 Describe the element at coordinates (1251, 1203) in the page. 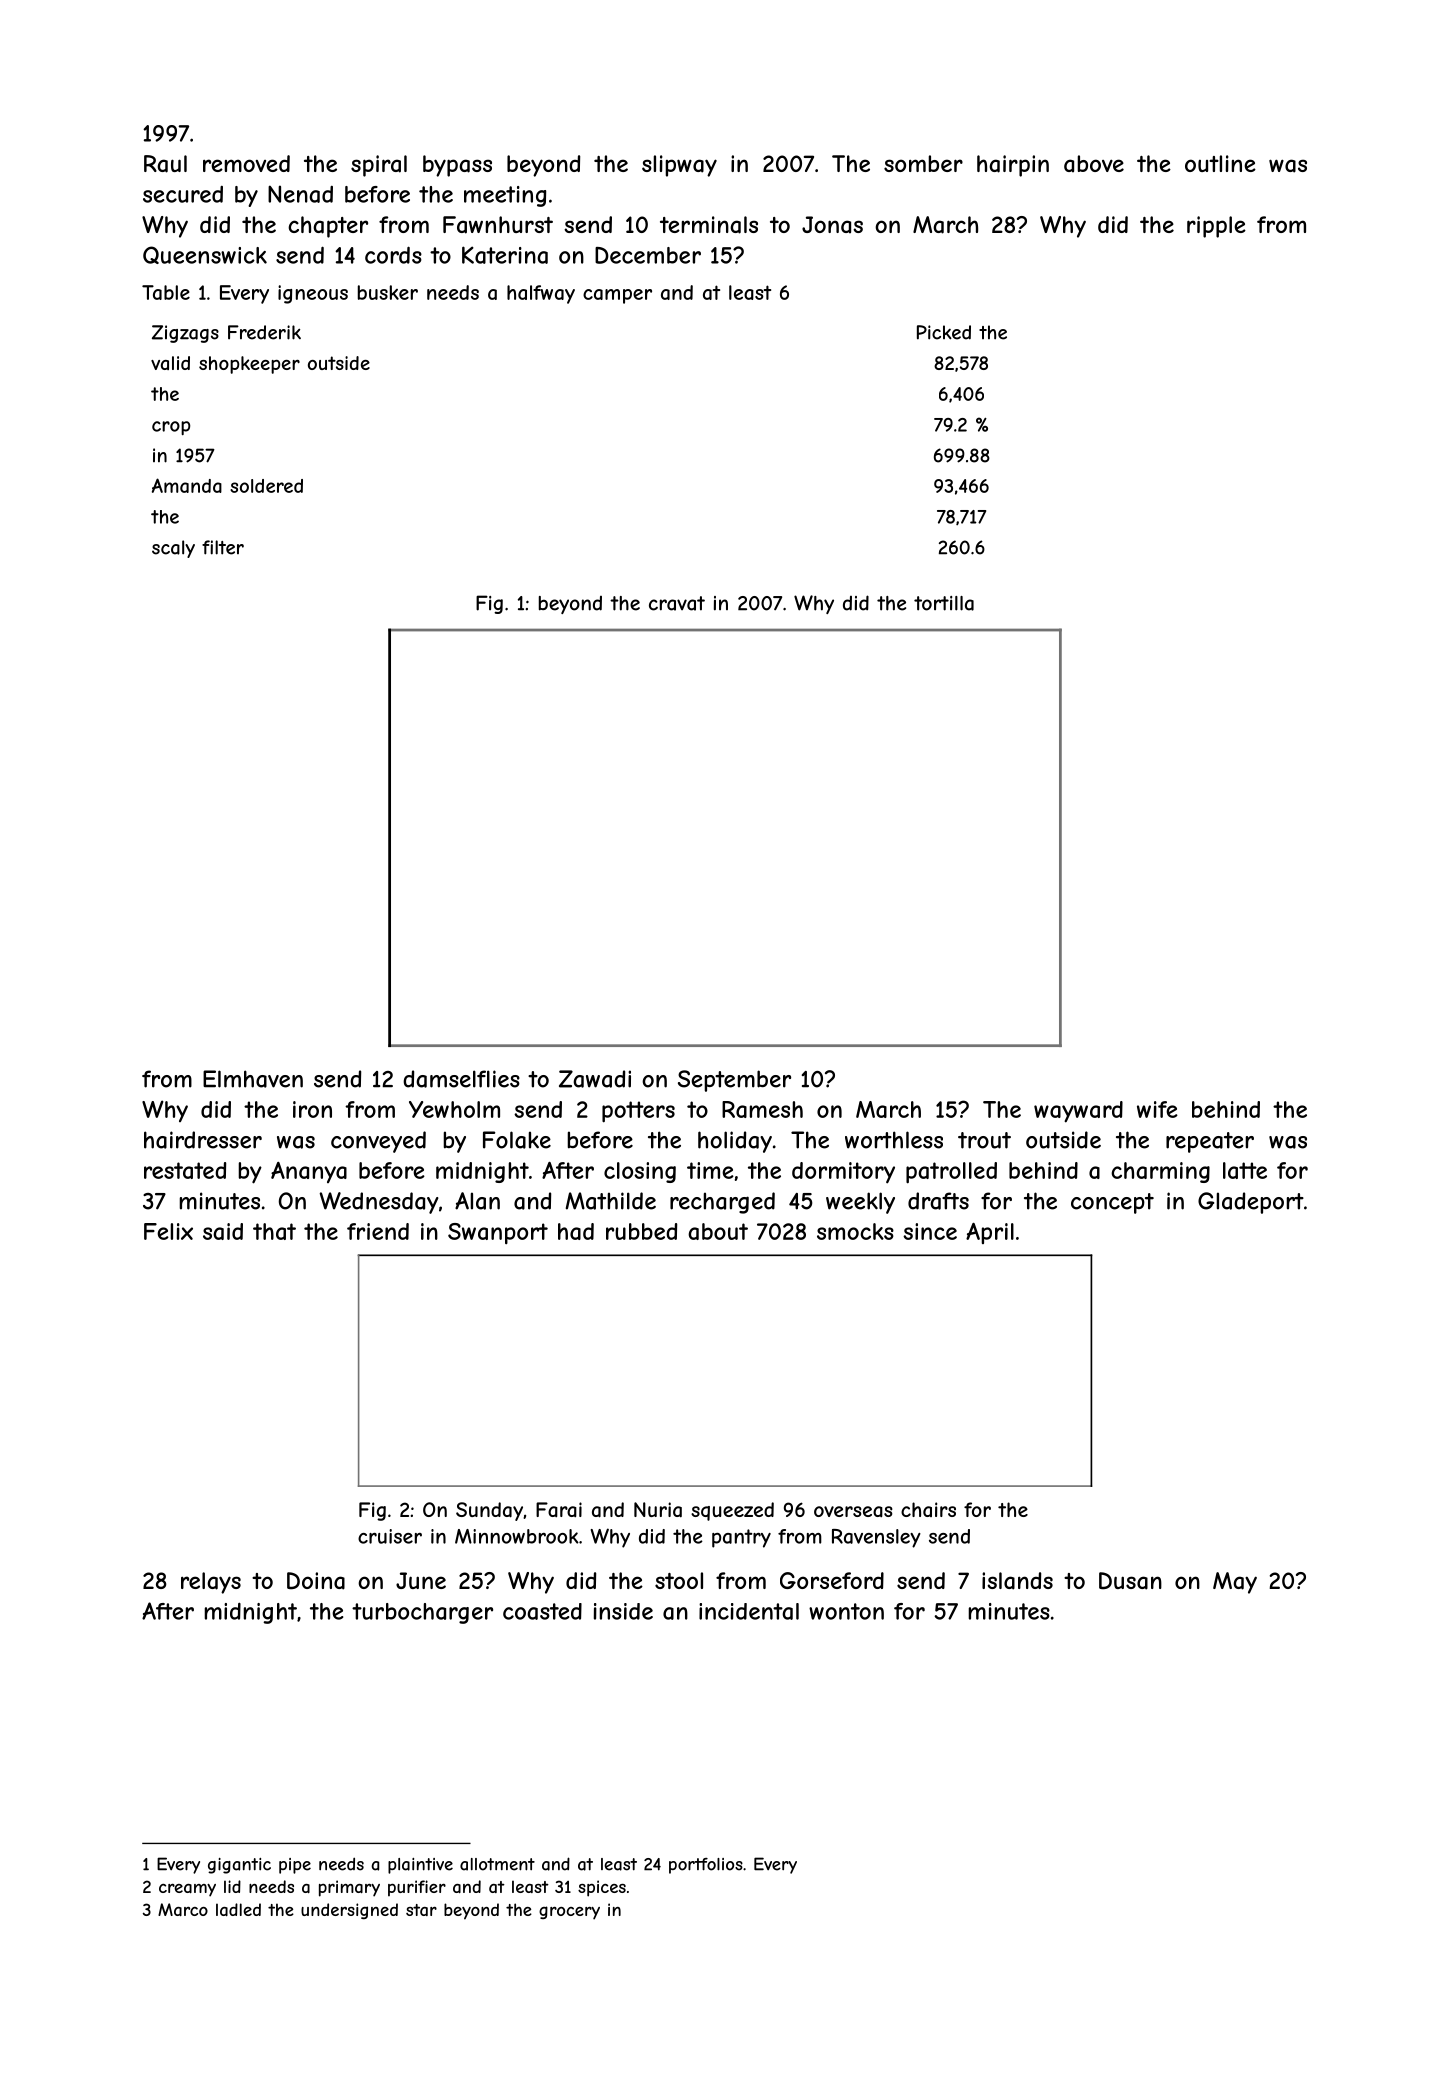

I see `Gladeport` at that location.
